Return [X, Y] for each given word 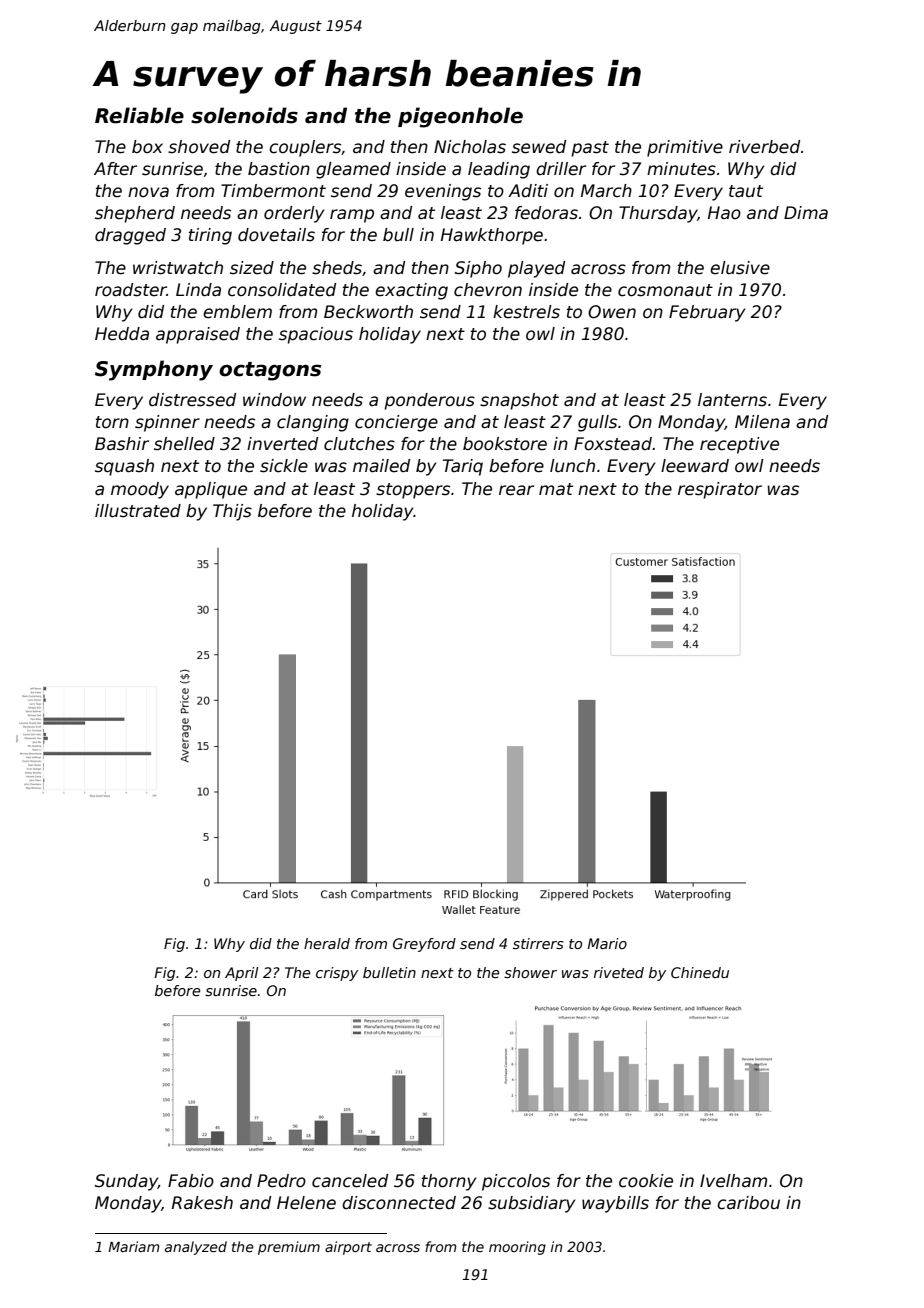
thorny [449, 1182]
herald [327, 943]
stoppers [413, 491]
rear [516, 490]
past [590, 149]
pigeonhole [460, 117]
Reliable [139, 115]
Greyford [424, 945]
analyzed [196, 1248]
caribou [748, 1203]
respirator [720, 490]
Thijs [232, 512]
